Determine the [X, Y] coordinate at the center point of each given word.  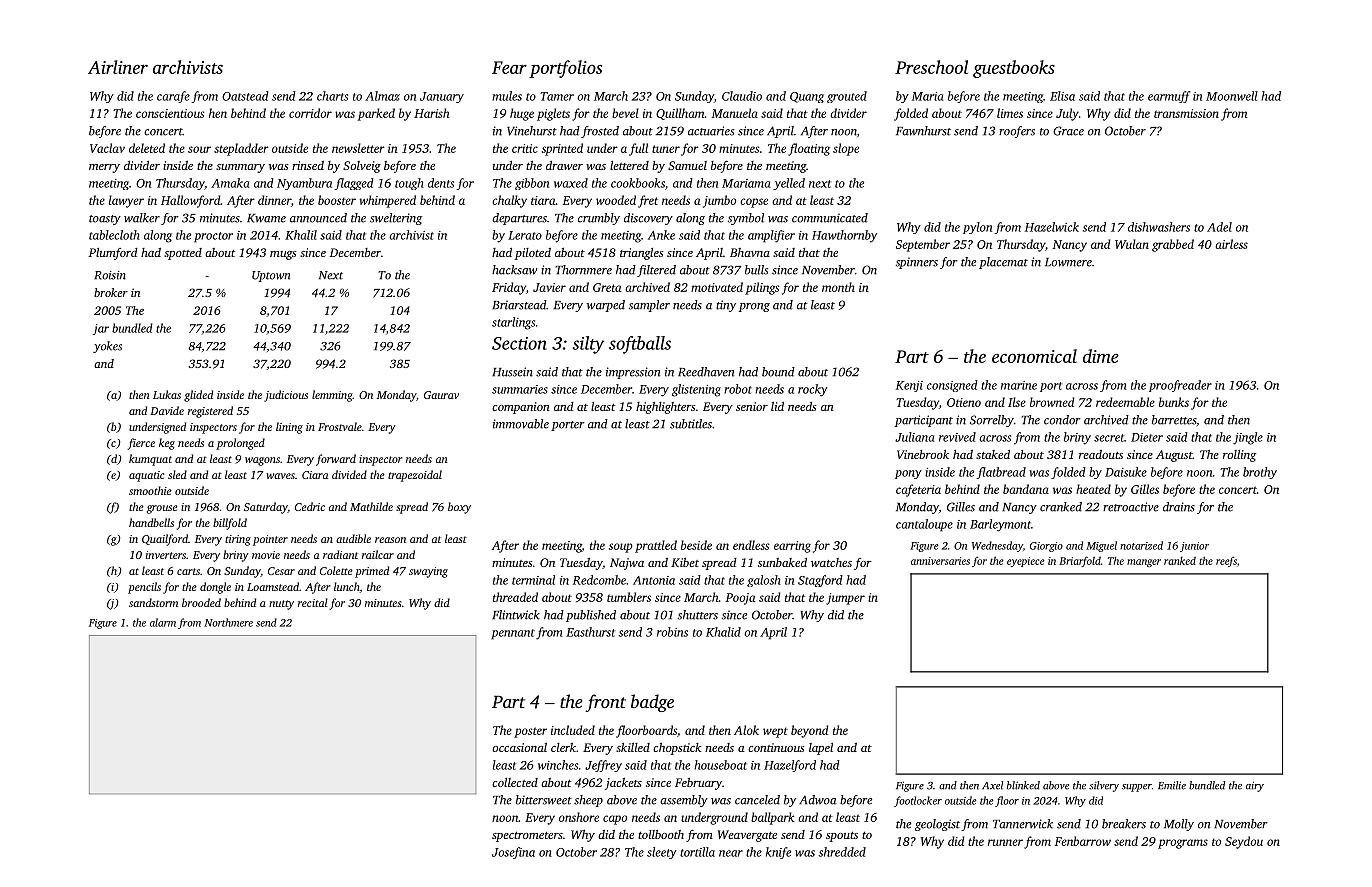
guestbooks [1014, 69]
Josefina [513, 853]
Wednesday [997, 546]
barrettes [1174, 420]
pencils [144, 588]
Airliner [118, 67]
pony [908, 474]
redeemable [1125, 402]
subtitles [691, 424]
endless [751, 545]
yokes [107, 347]
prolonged [240, 444]
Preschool [931, 67]
